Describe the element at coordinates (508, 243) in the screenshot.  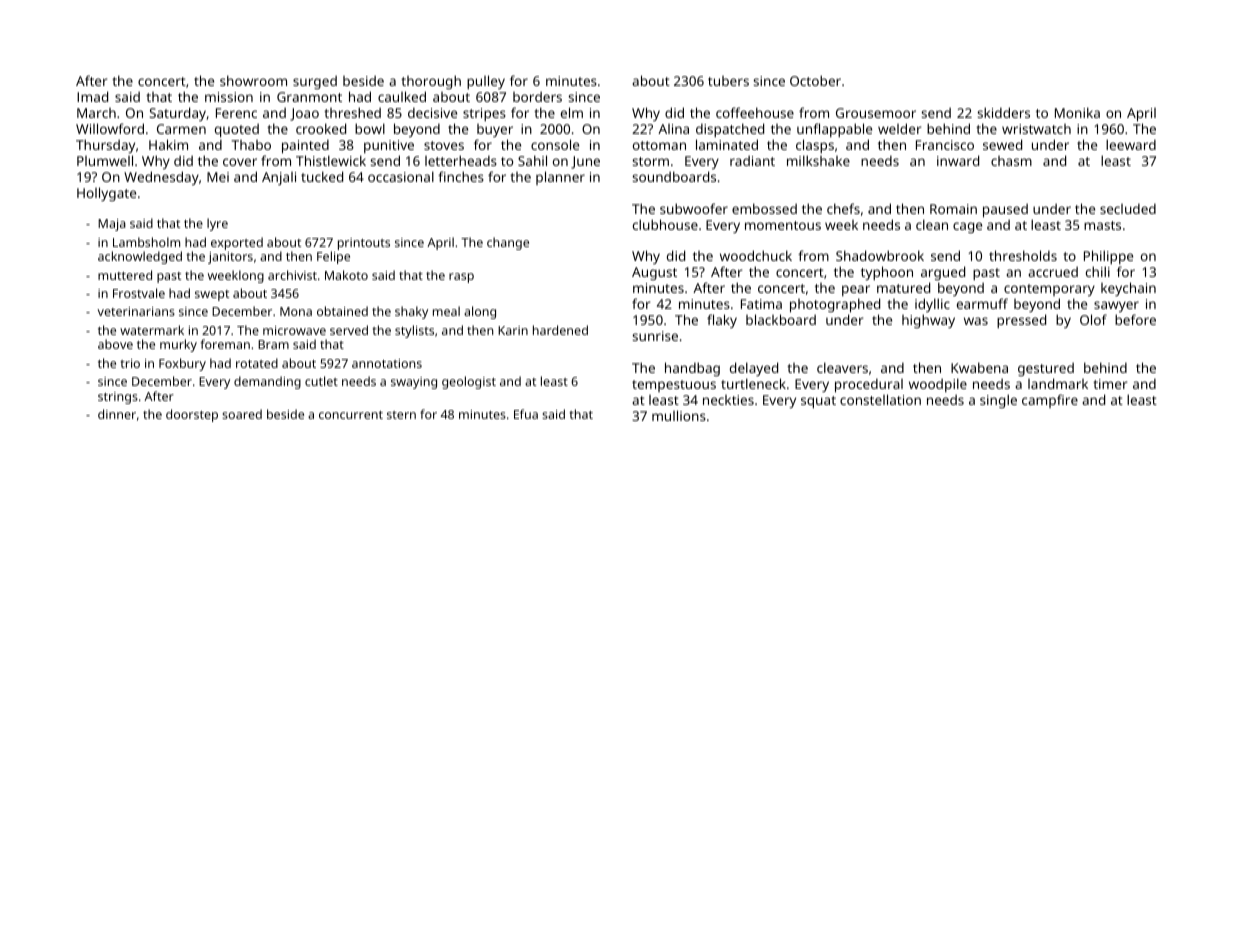
I see `change` at that location.
